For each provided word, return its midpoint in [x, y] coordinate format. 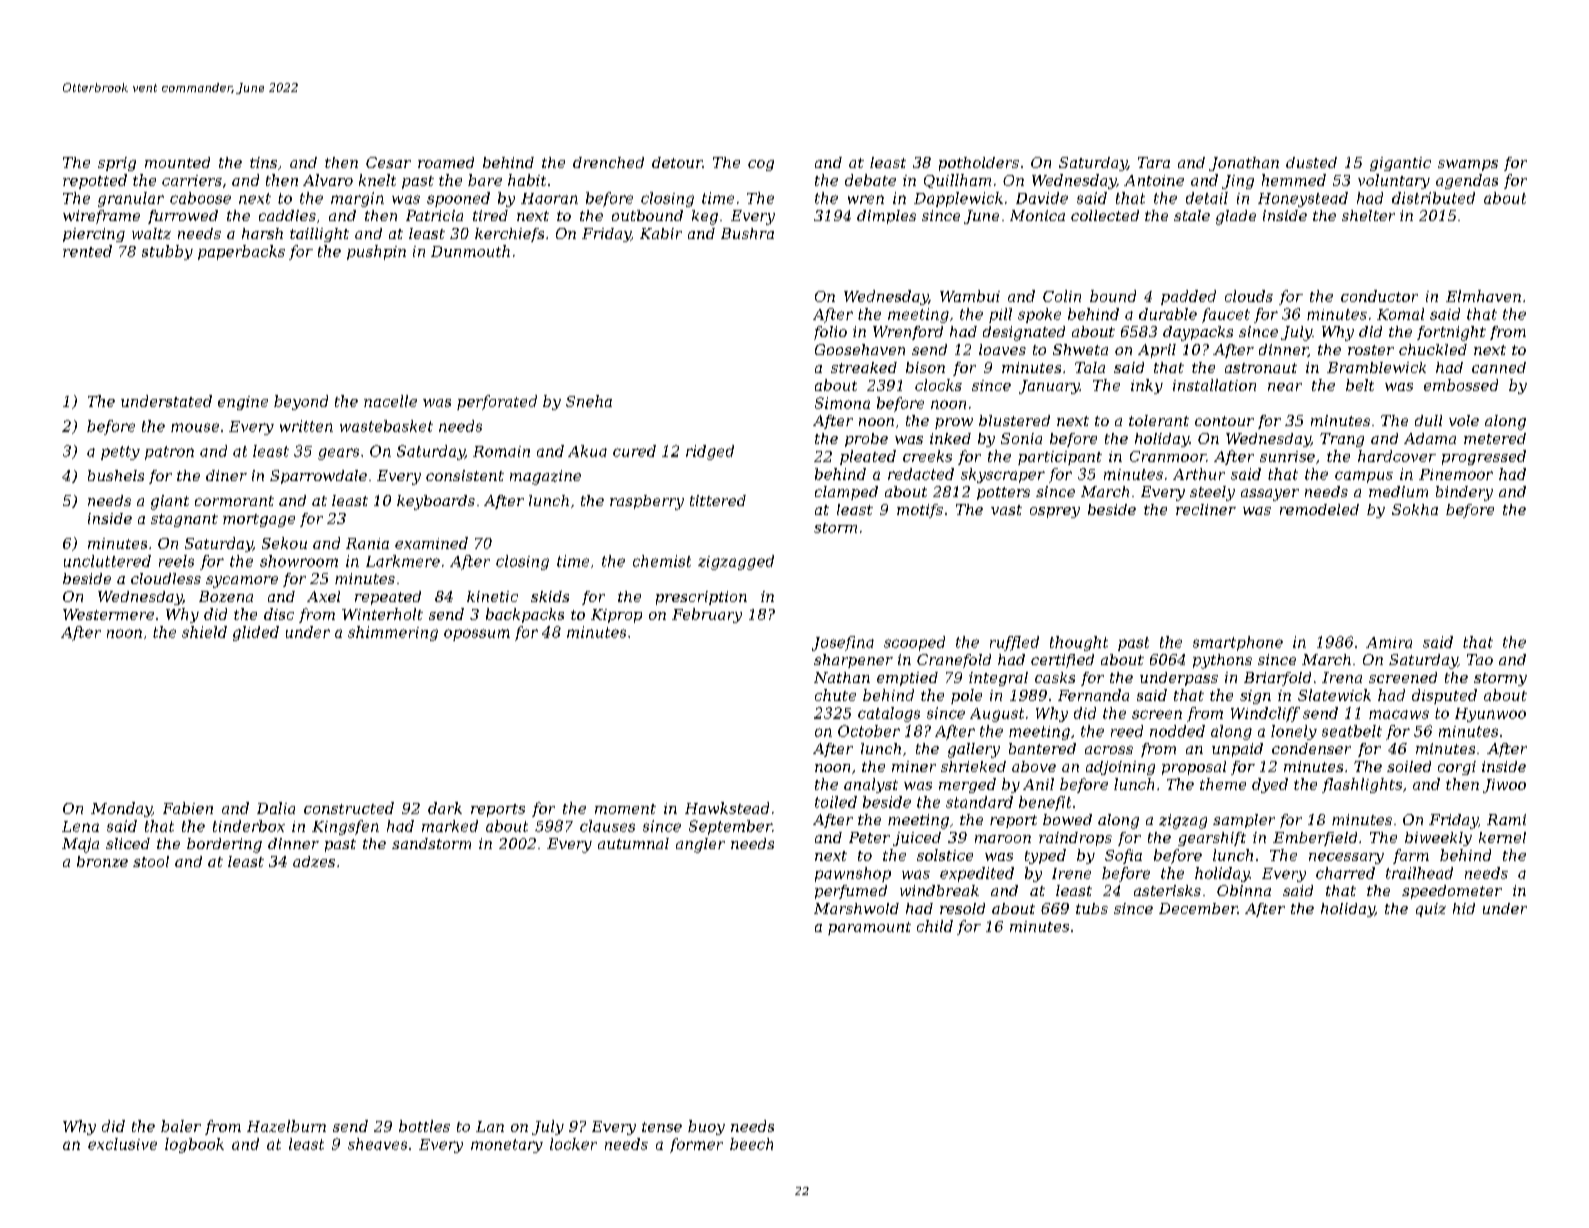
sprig [117, 164]
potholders [979, 164]
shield [204, 632]
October [869, 731]
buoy [706, 1127]
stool [151, 861]
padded [1188, 297]
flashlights [1362, 785]
